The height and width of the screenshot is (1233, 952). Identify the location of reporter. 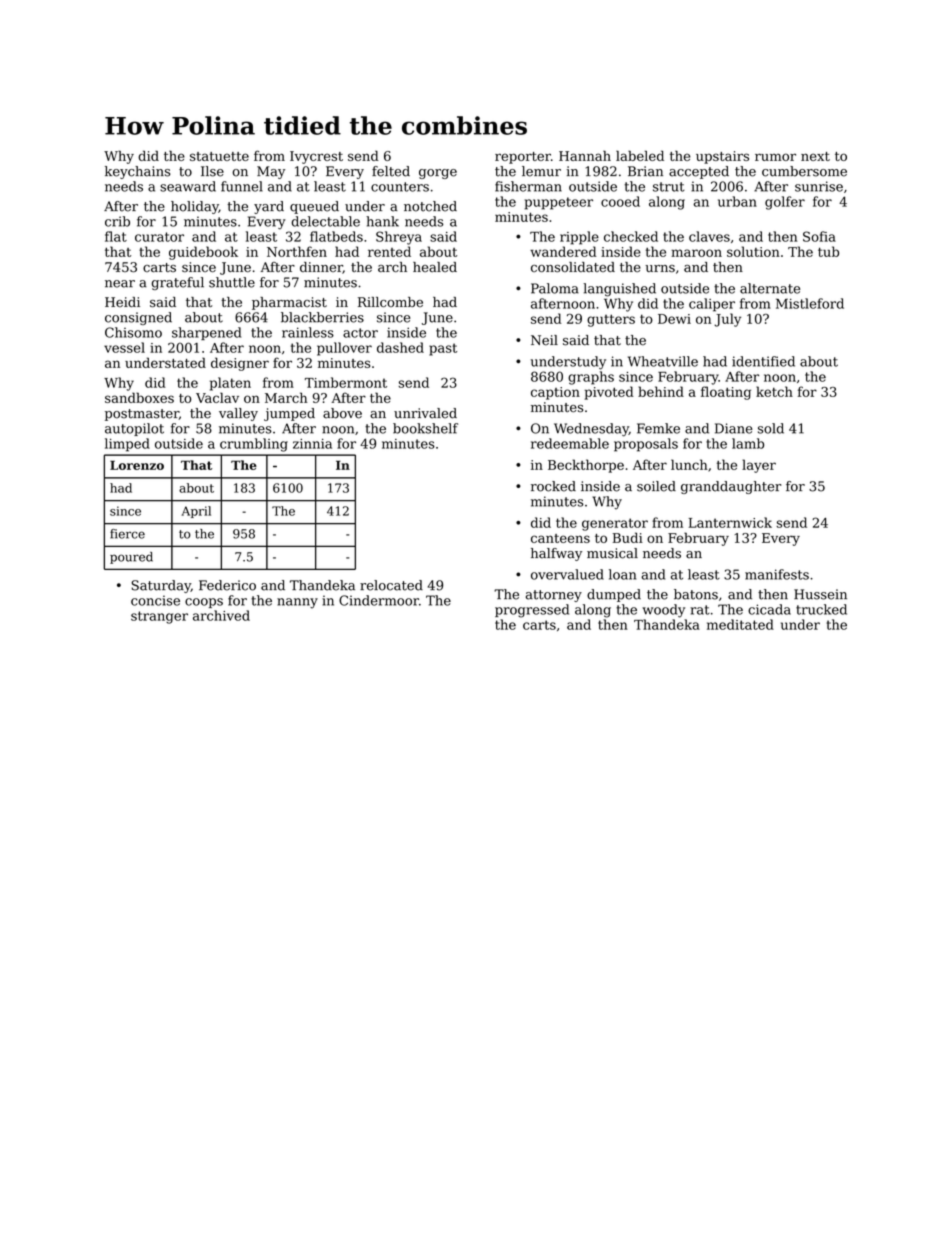
(523, 158).
